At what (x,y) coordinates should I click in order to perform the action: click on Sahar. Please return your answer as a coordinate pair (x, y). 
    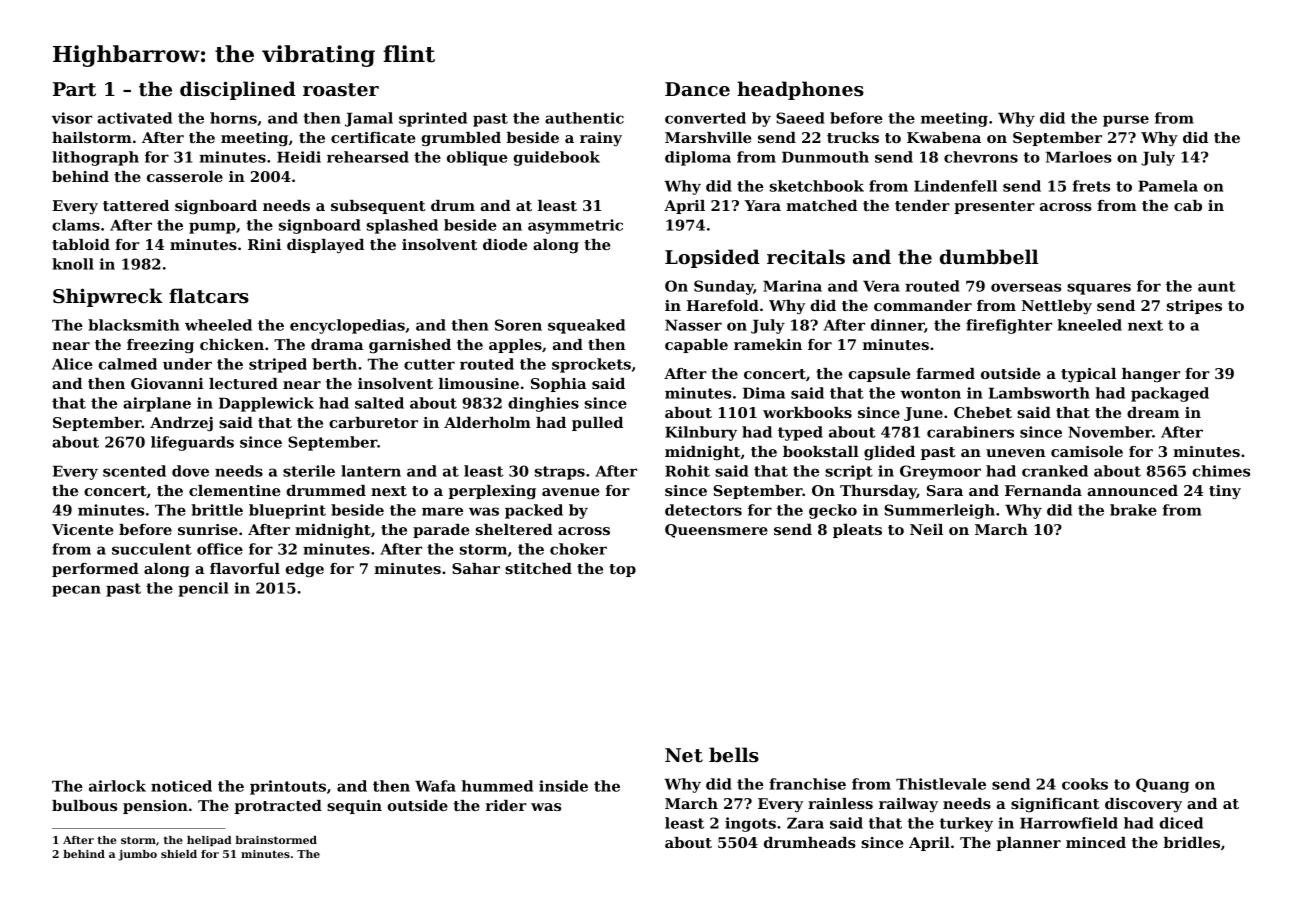
    Looking at the image, I should click on (476, 568).
